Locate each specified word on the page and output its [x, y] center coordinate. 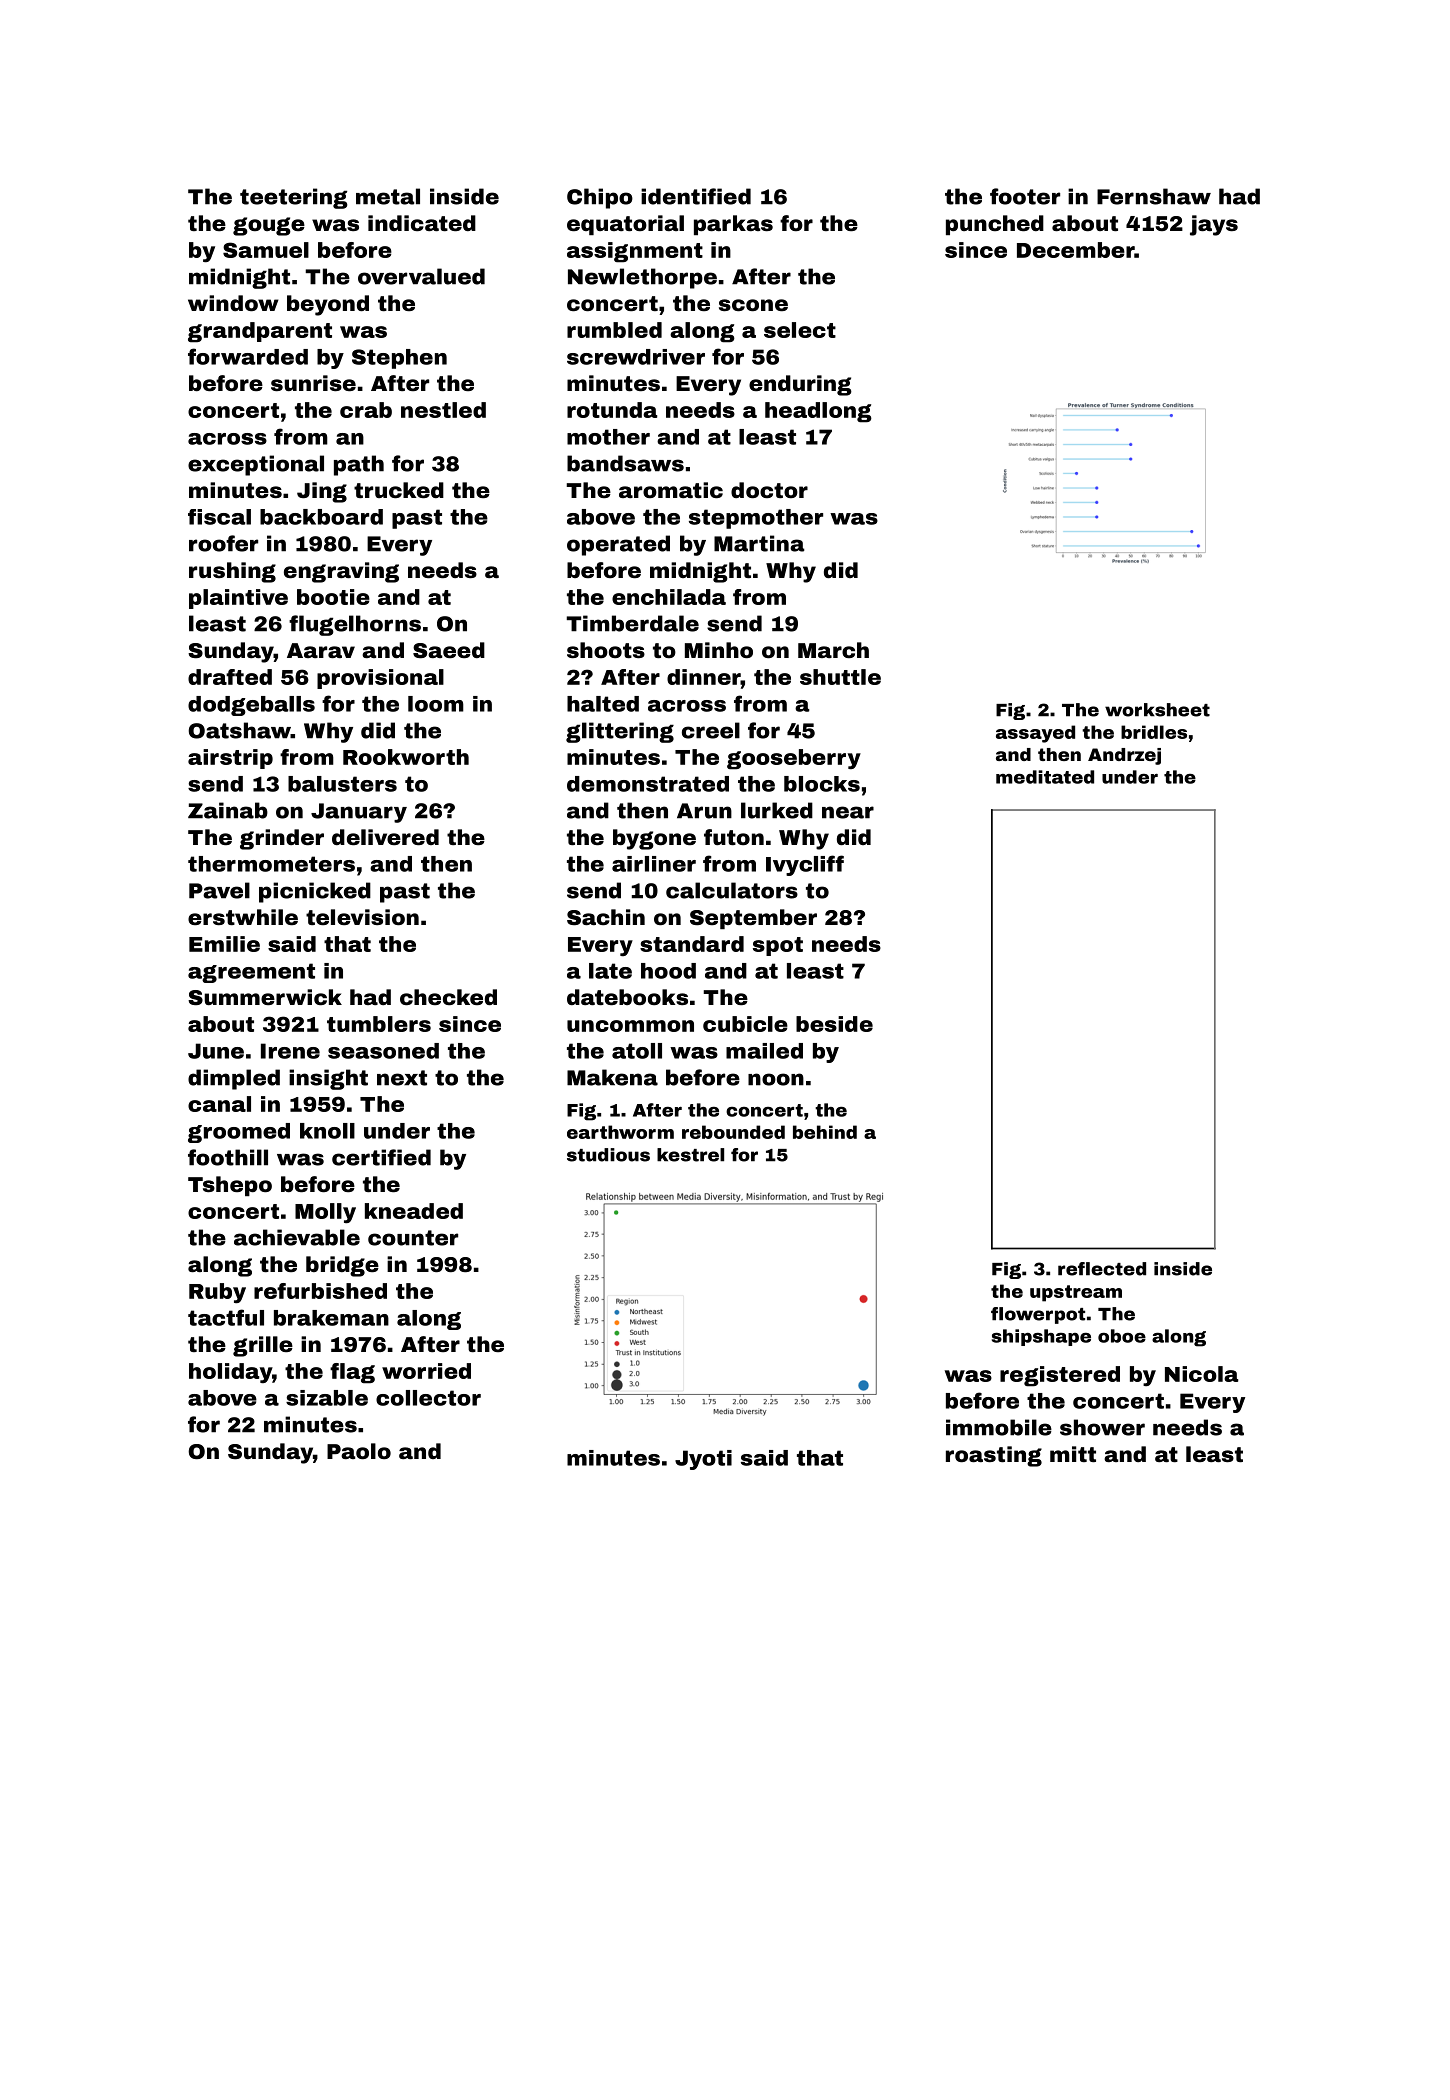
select [800, 330]
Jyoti [703, 1460]
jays [1214, 225]
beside [834, 1024]
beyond [328, 305]
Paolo [359, 1451]
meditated [1045, 777]
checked [448, 997]
